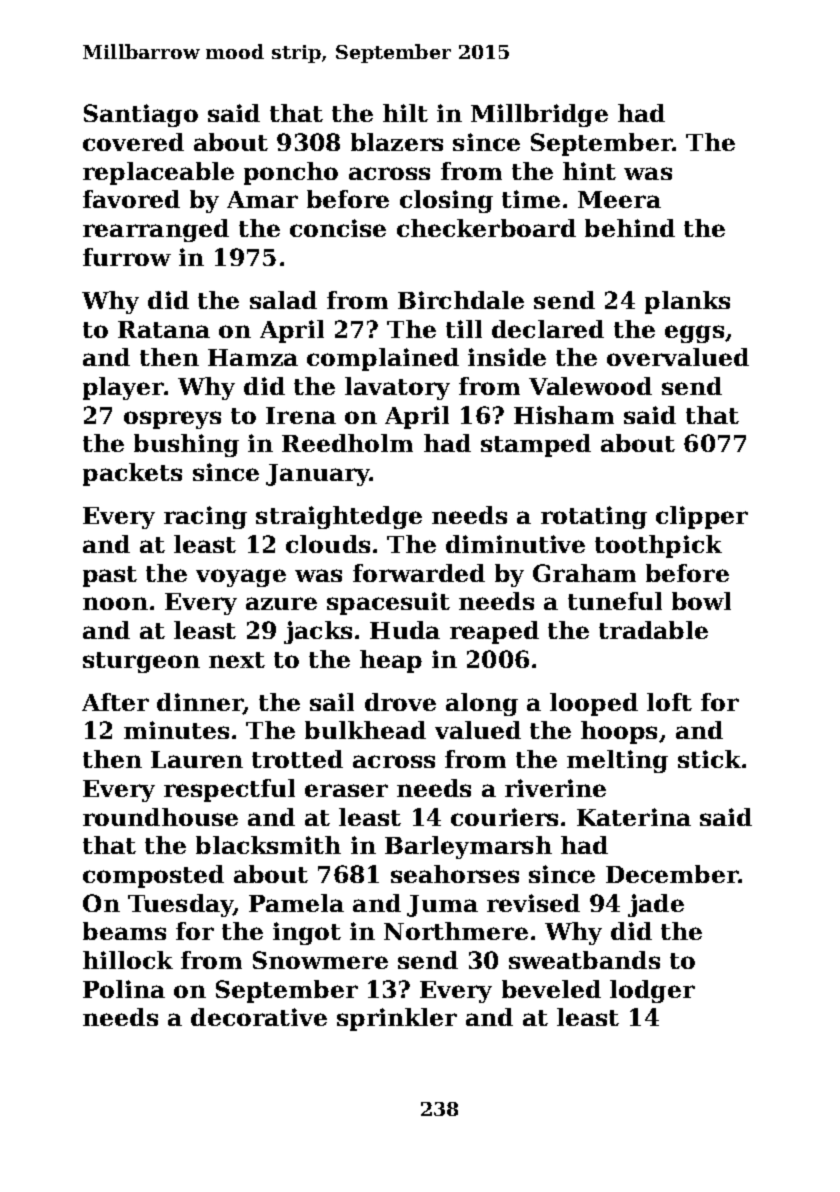  What do you see at coordinates (590, 386) in the image?
I see `Valewood` at bounding box center [590, 386].
